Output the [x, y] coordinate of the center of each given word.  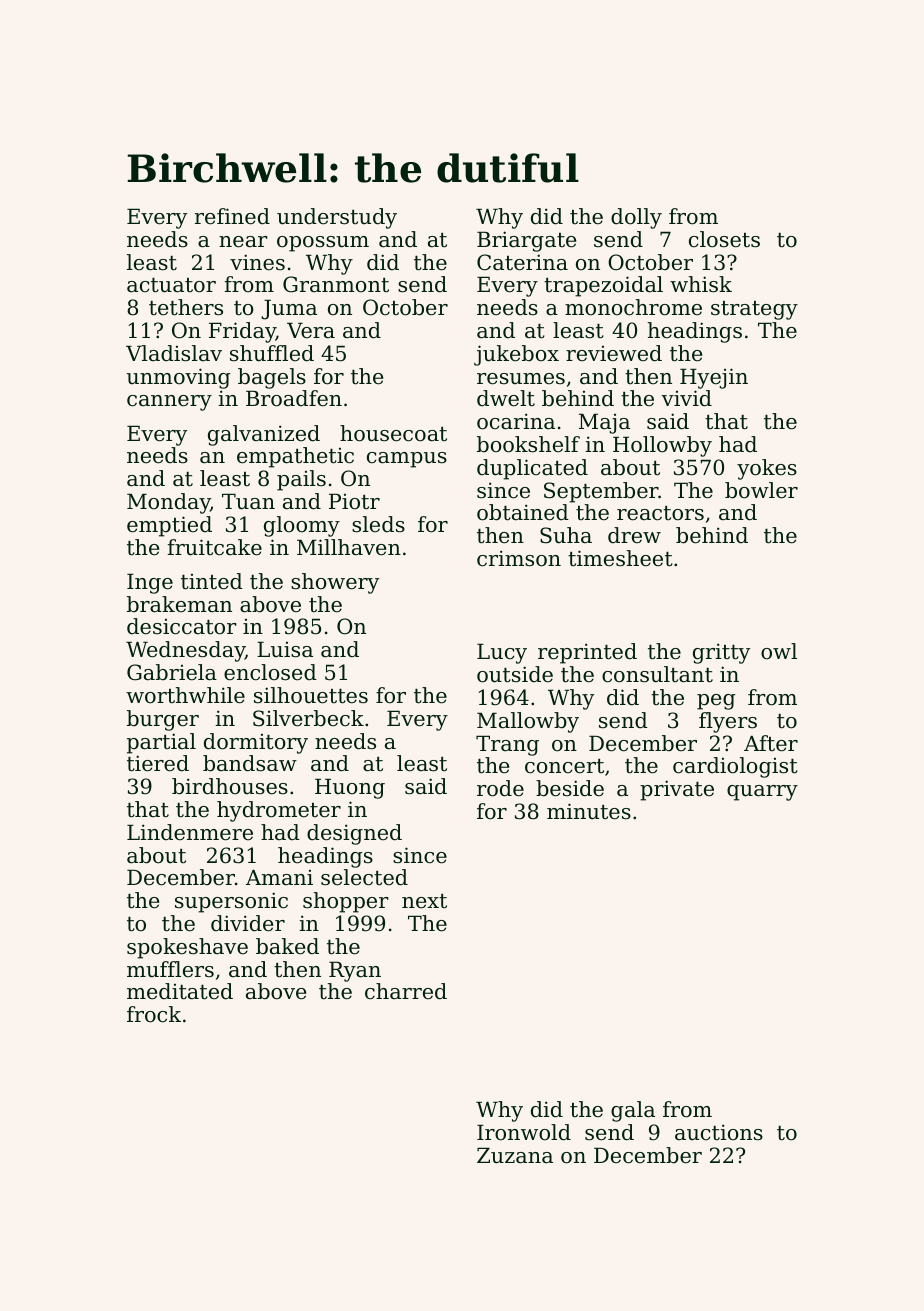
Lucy [502, 653]
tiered [158, 763]
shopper [346, 902]
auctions [719, 1132]
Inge [150, 583]
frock [154, 1014]
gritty [721, 653]
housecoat [393, 433]
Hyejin [714, 378]
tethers [186, 307]
